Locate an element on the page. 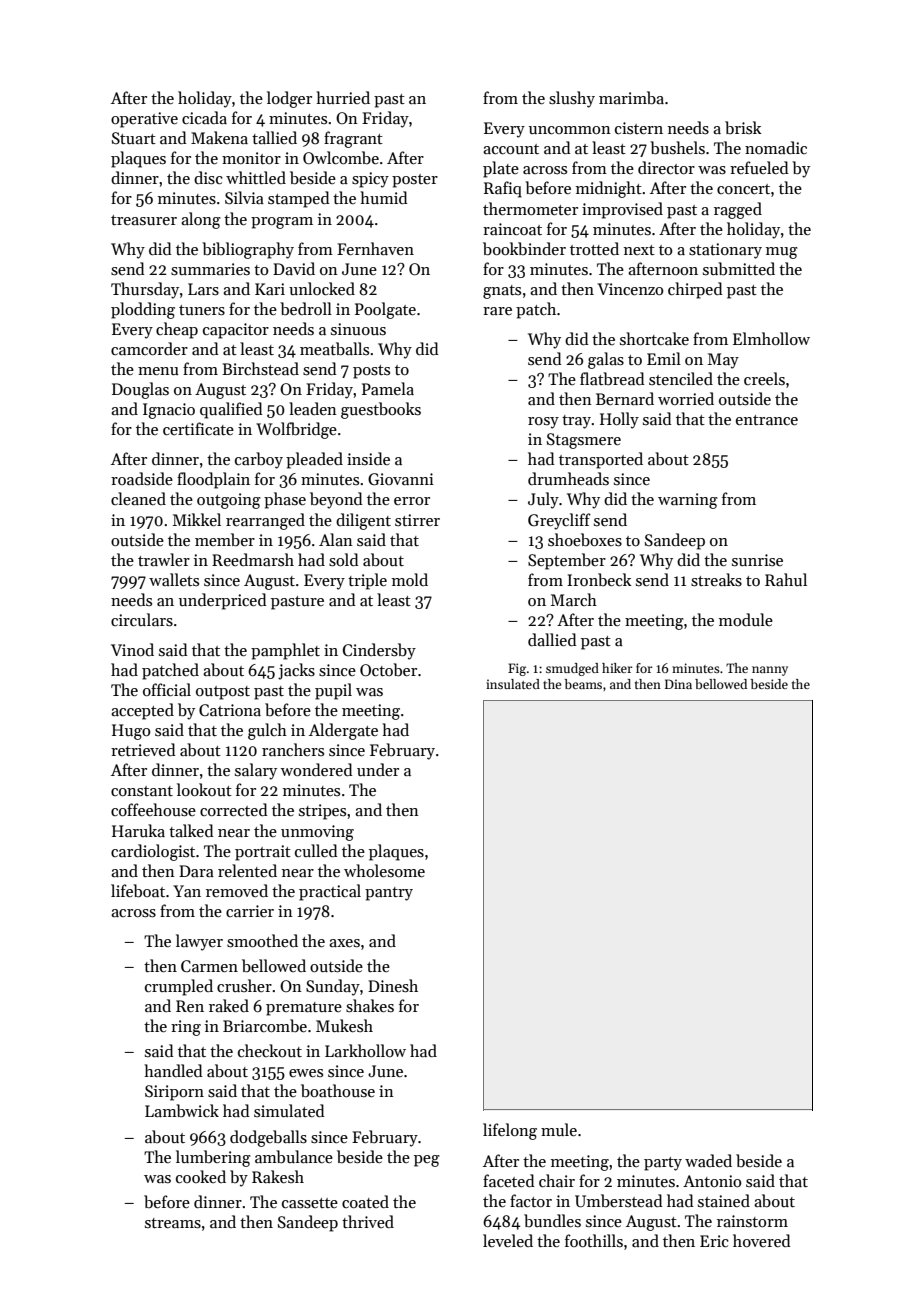  leveled is located at coordinates (508, 1240).
